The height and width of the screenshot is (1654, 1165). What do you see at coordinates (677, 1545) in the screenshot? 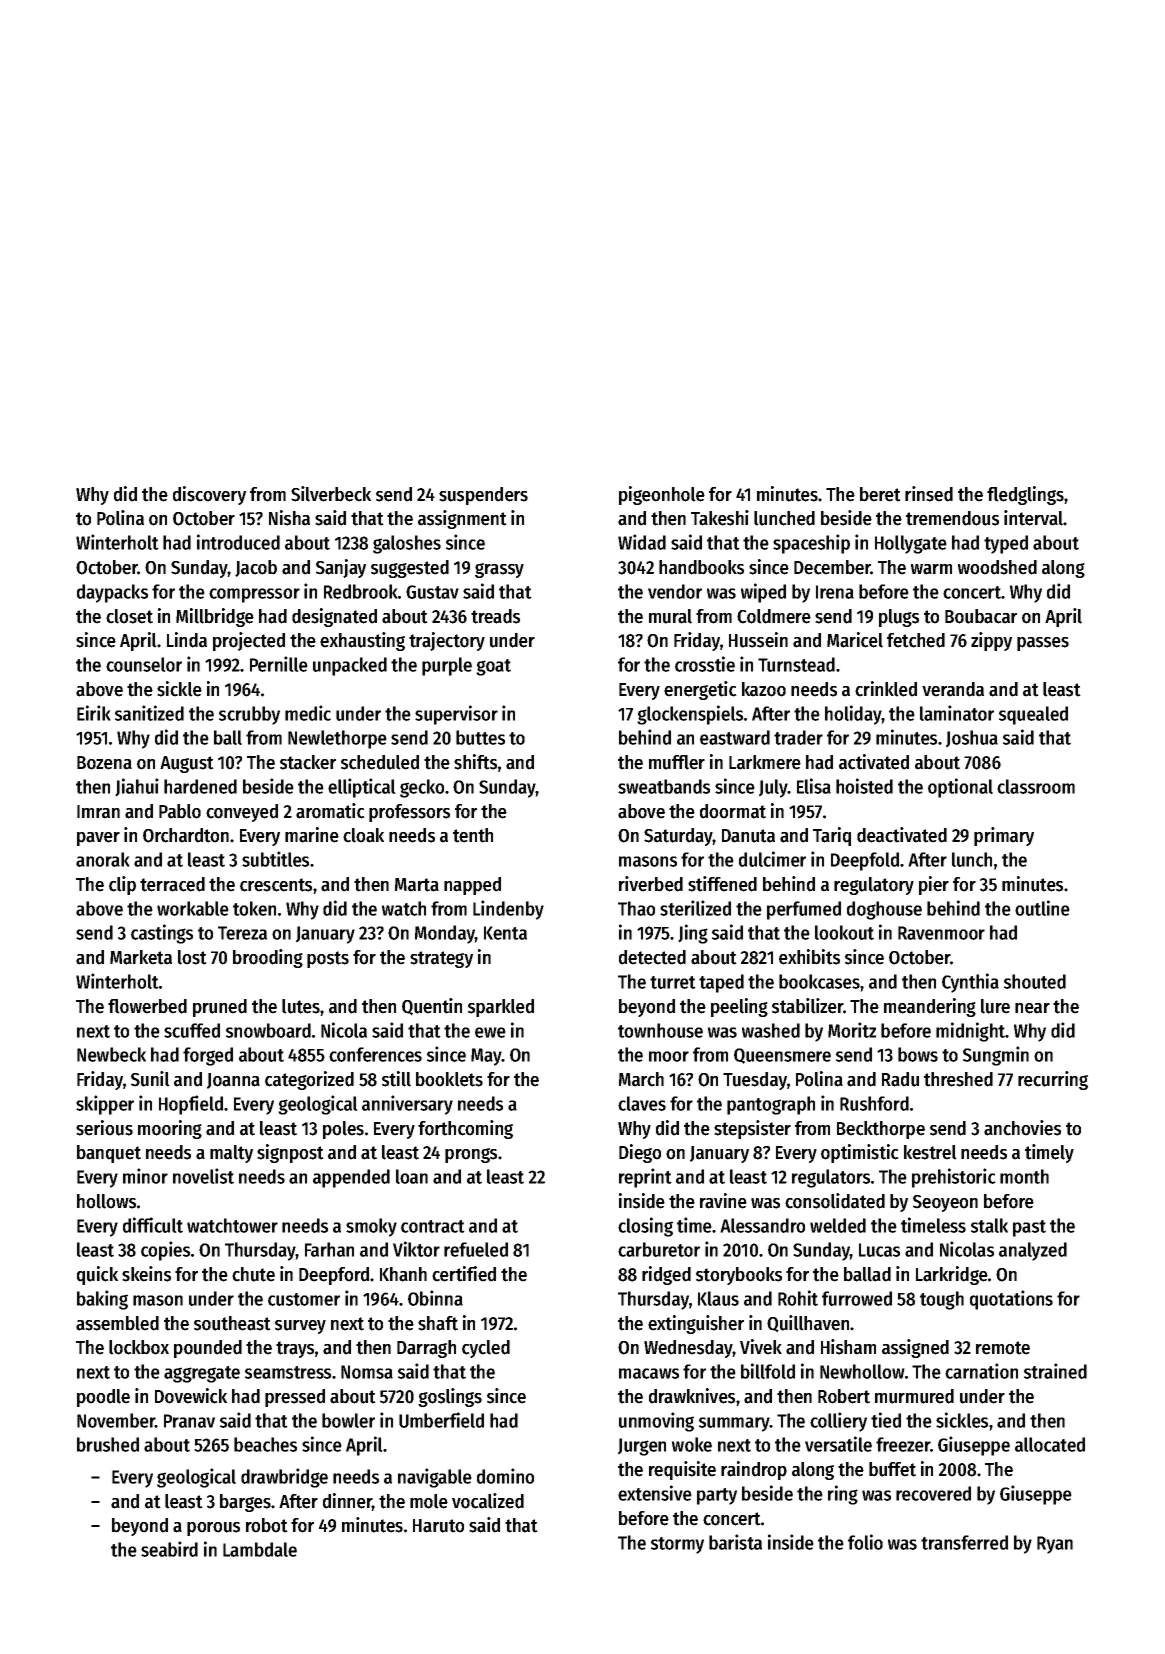
I see `stormy` at bounding box center [677, 1545].
